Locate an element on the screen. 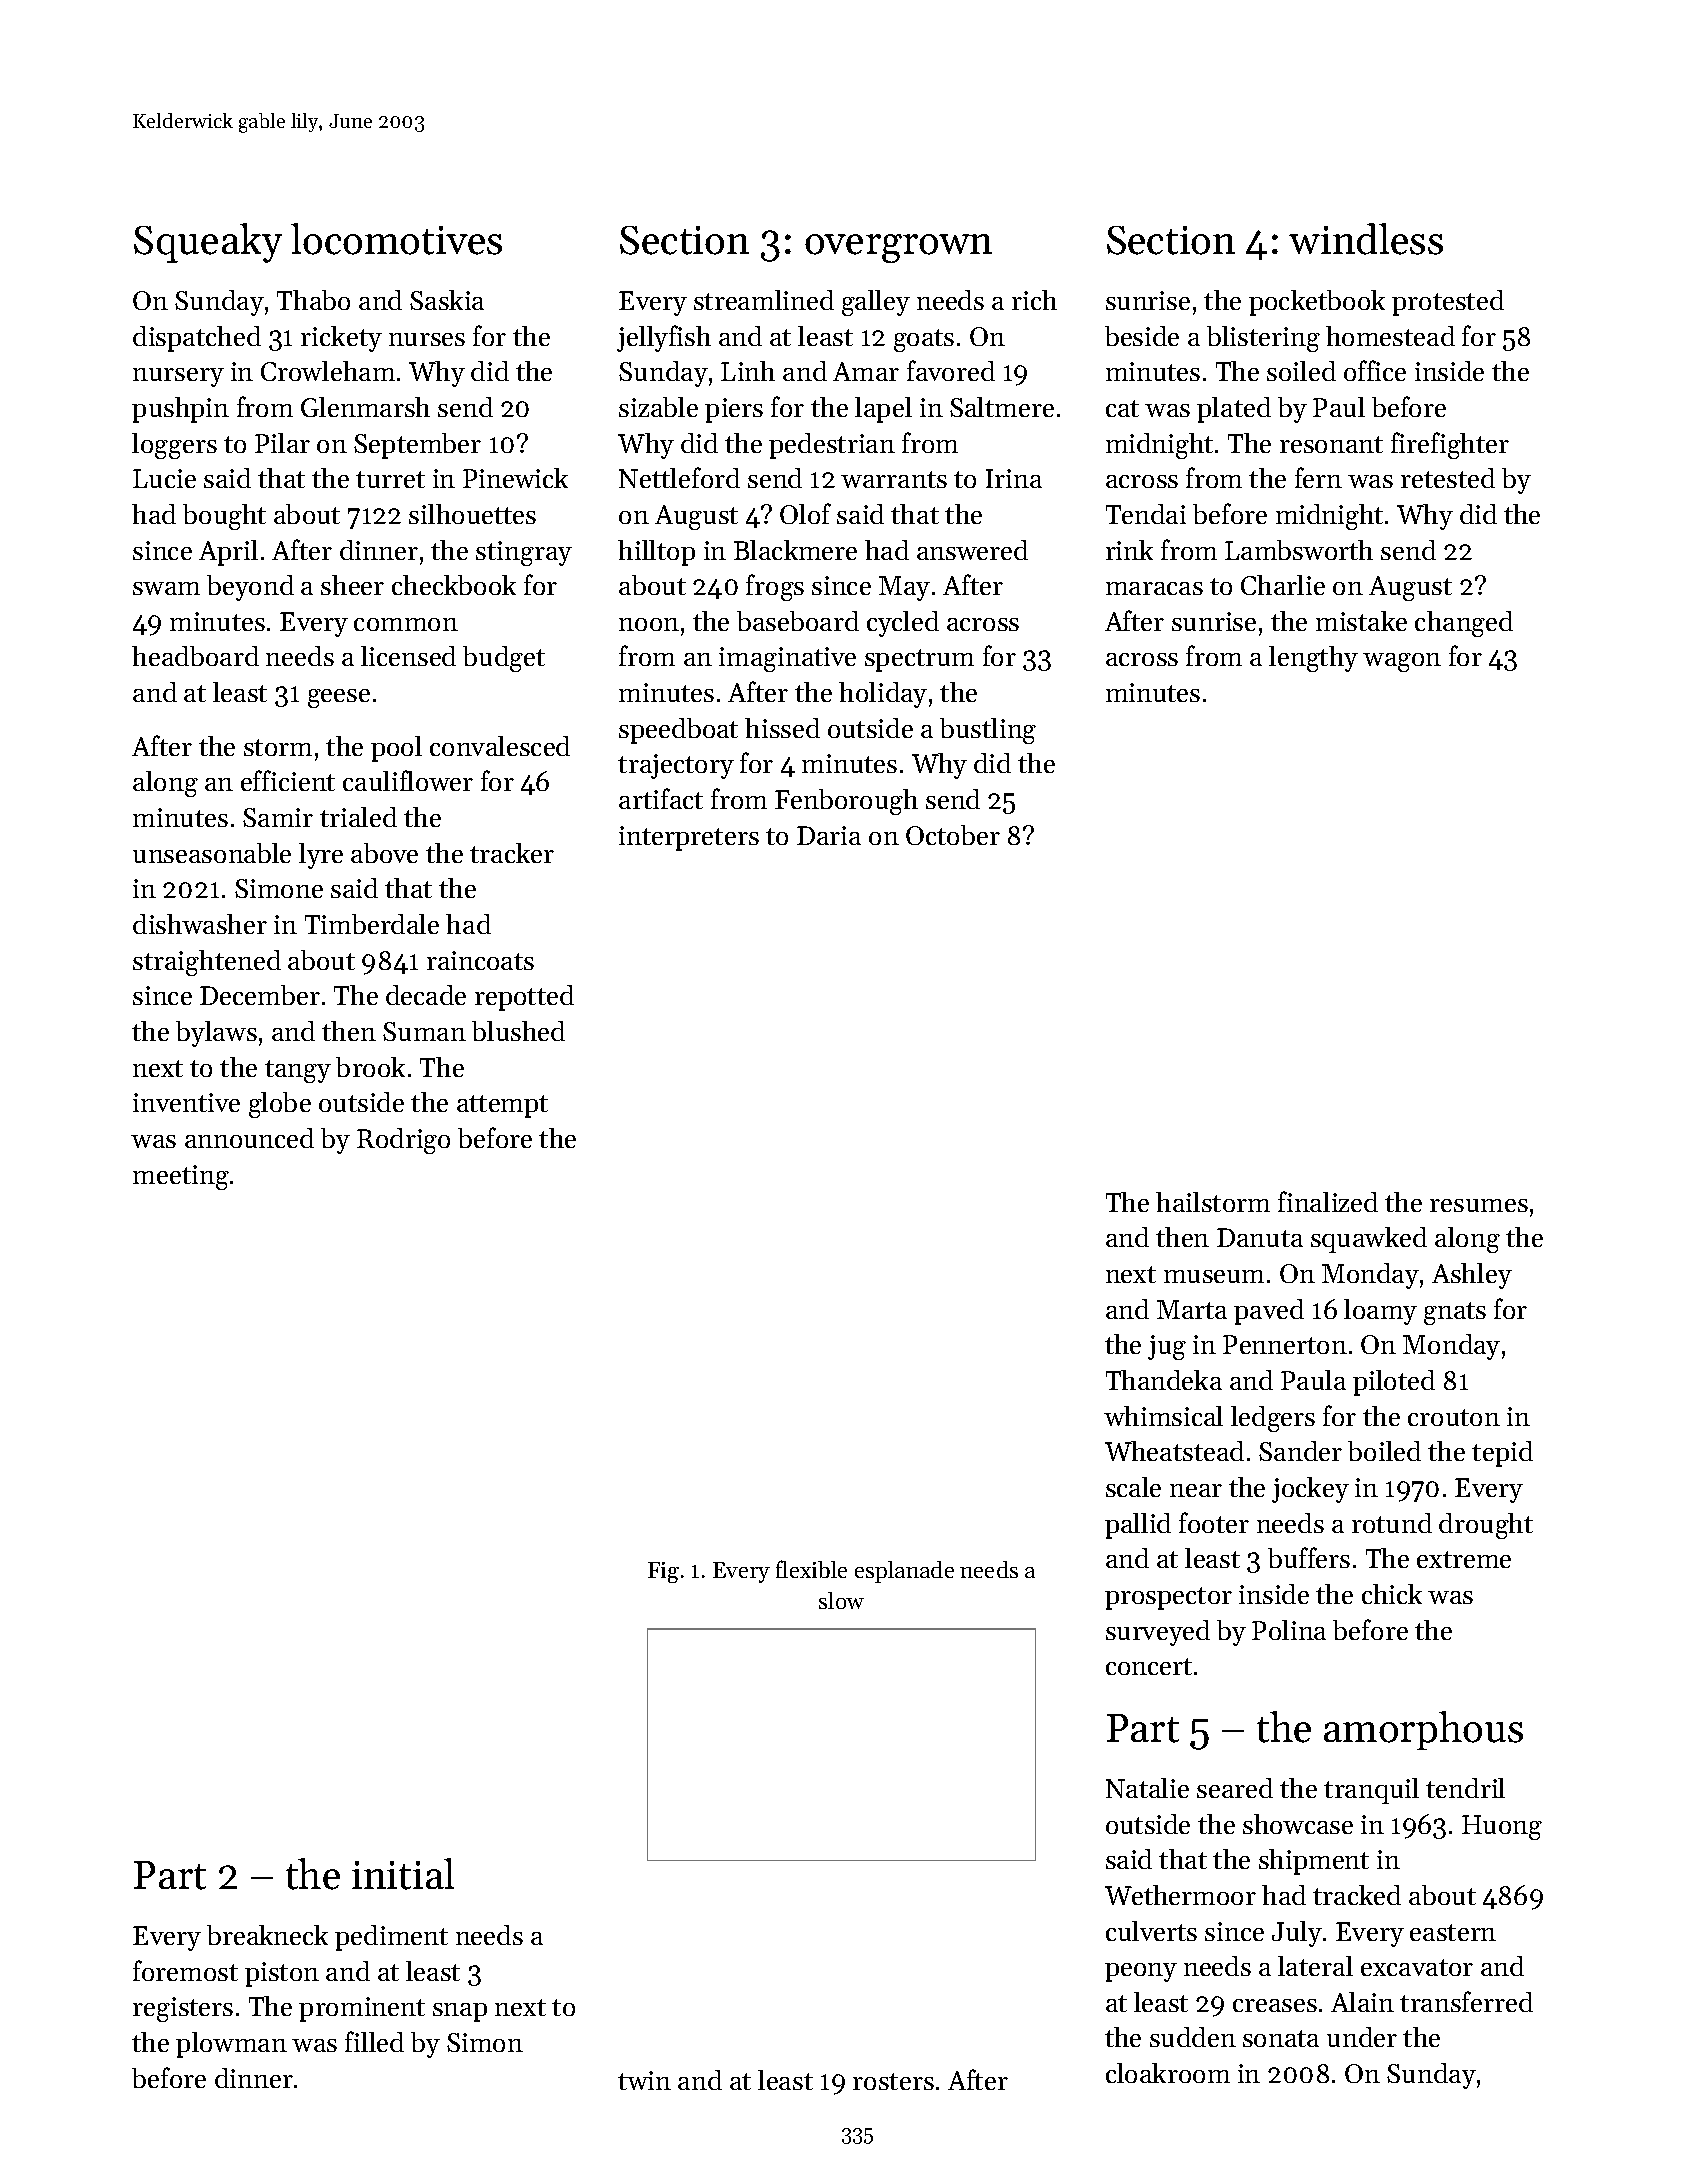 The width and height of the screenshot is (1683, 2178). unseasonable is located at coordinates (212, 853).
